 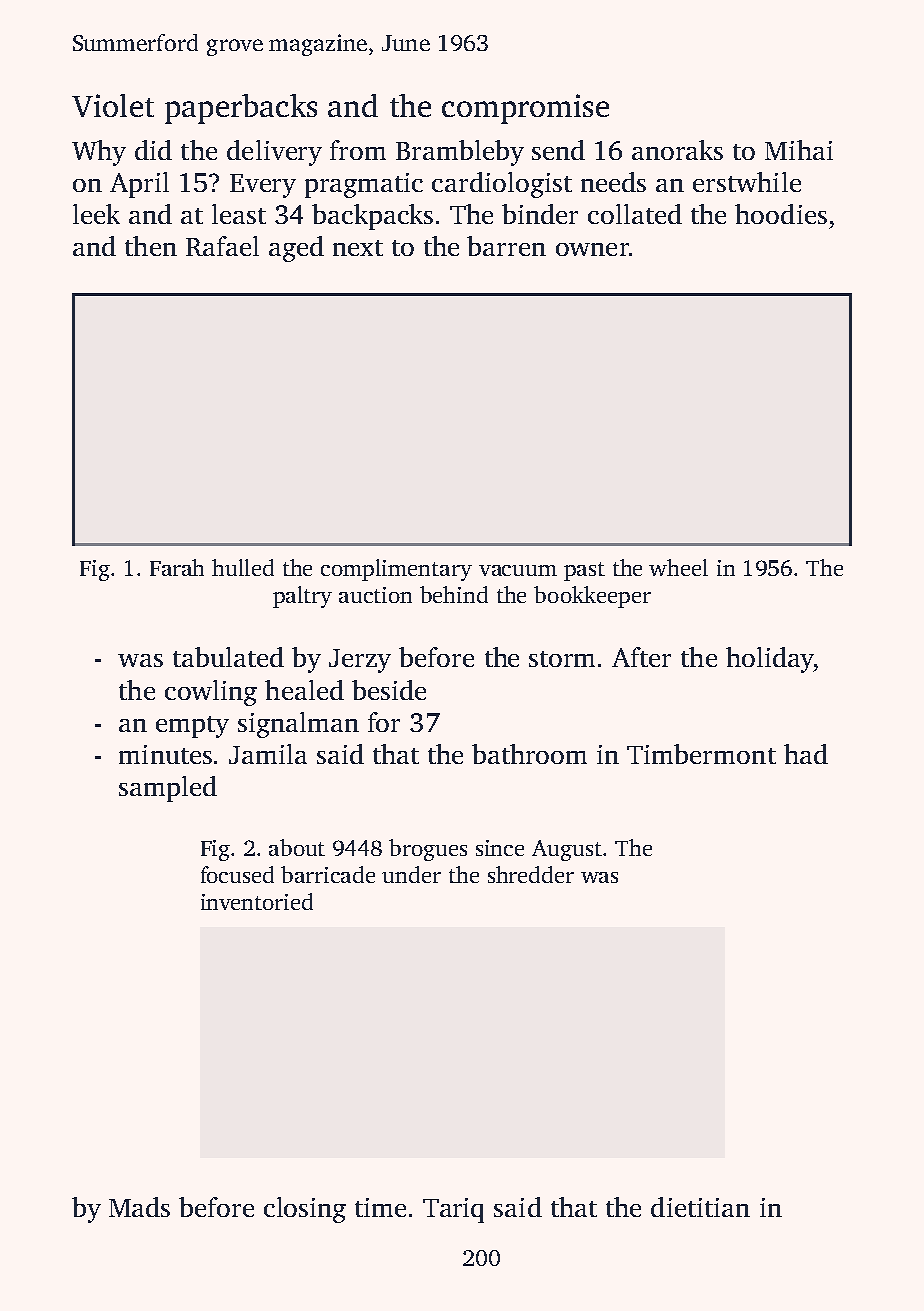 I want to click on Farah, so click(x=177, y=567).
